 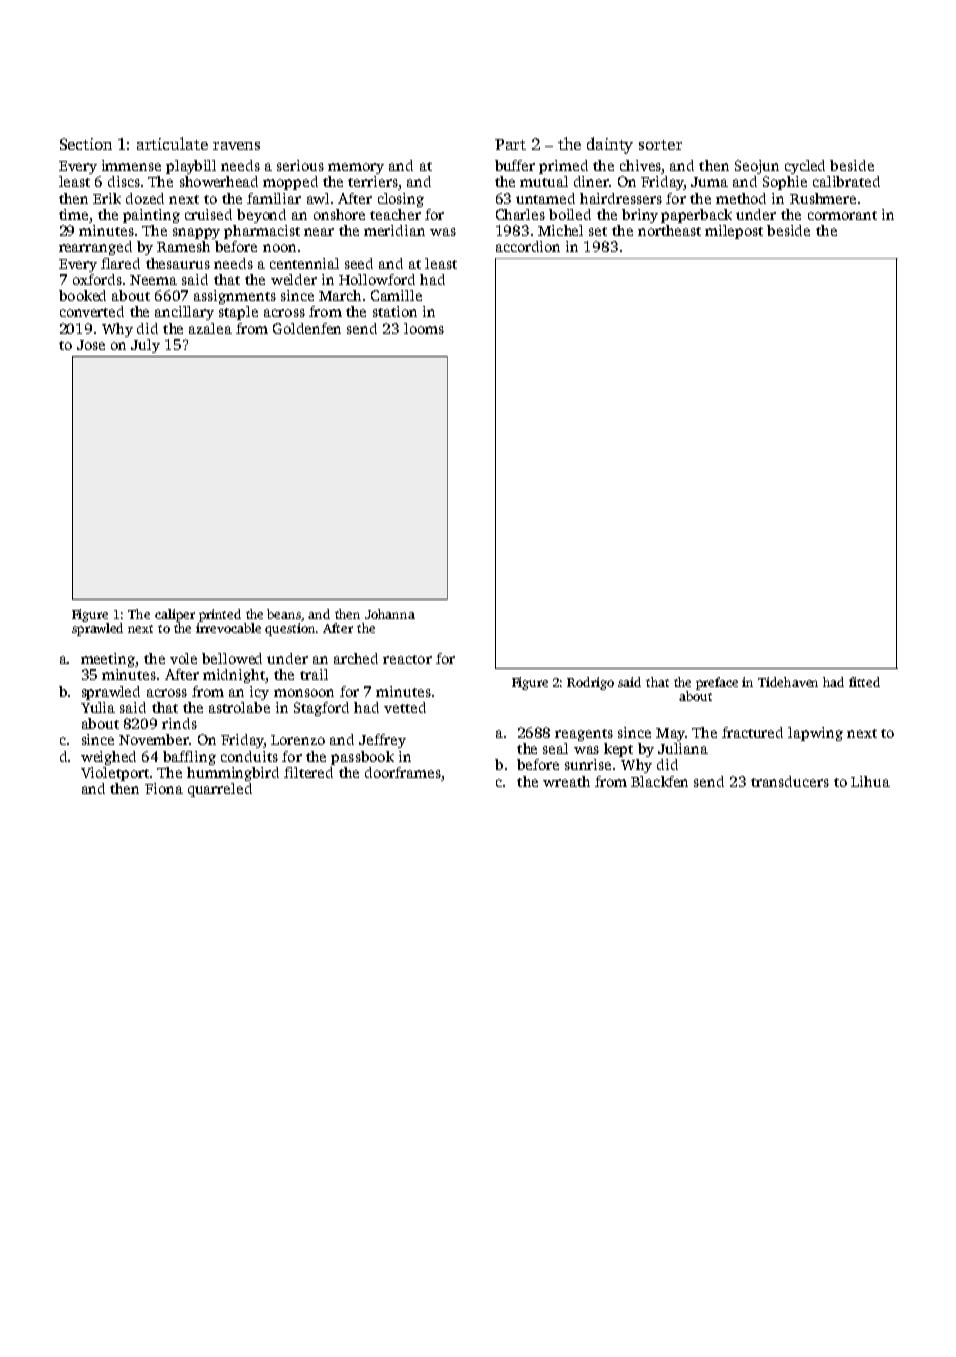 What do you see at coordinates (359, 263) in the document?
I see `seed` at bounding box center [359, 263].
